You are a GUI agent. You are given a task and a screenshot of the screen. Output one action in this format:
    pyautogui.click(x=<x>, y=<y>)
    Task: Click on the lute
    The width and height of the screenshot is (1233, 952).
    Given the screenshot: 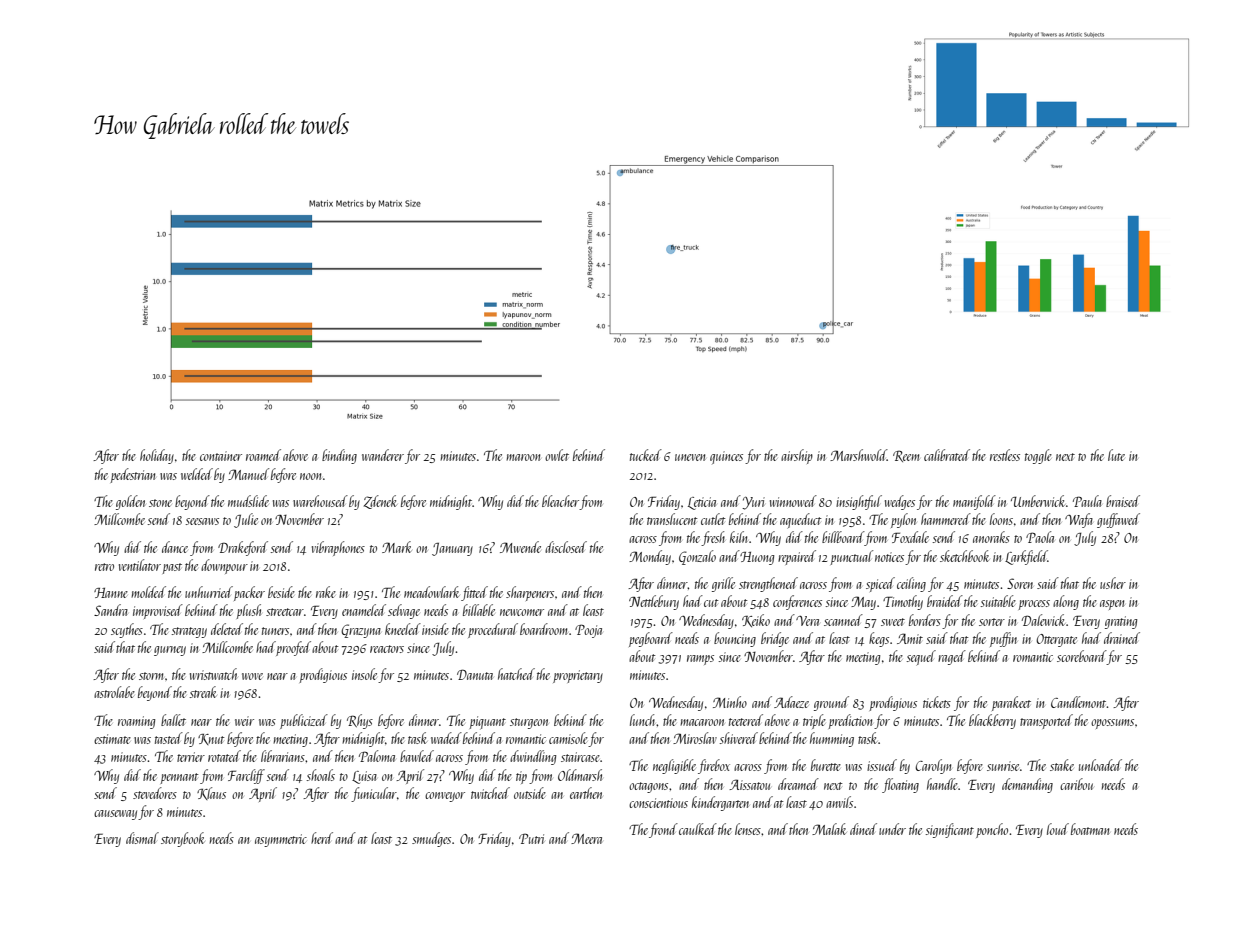 What is the action you would take?
    pyautogui.click(x=1116, y=455)
